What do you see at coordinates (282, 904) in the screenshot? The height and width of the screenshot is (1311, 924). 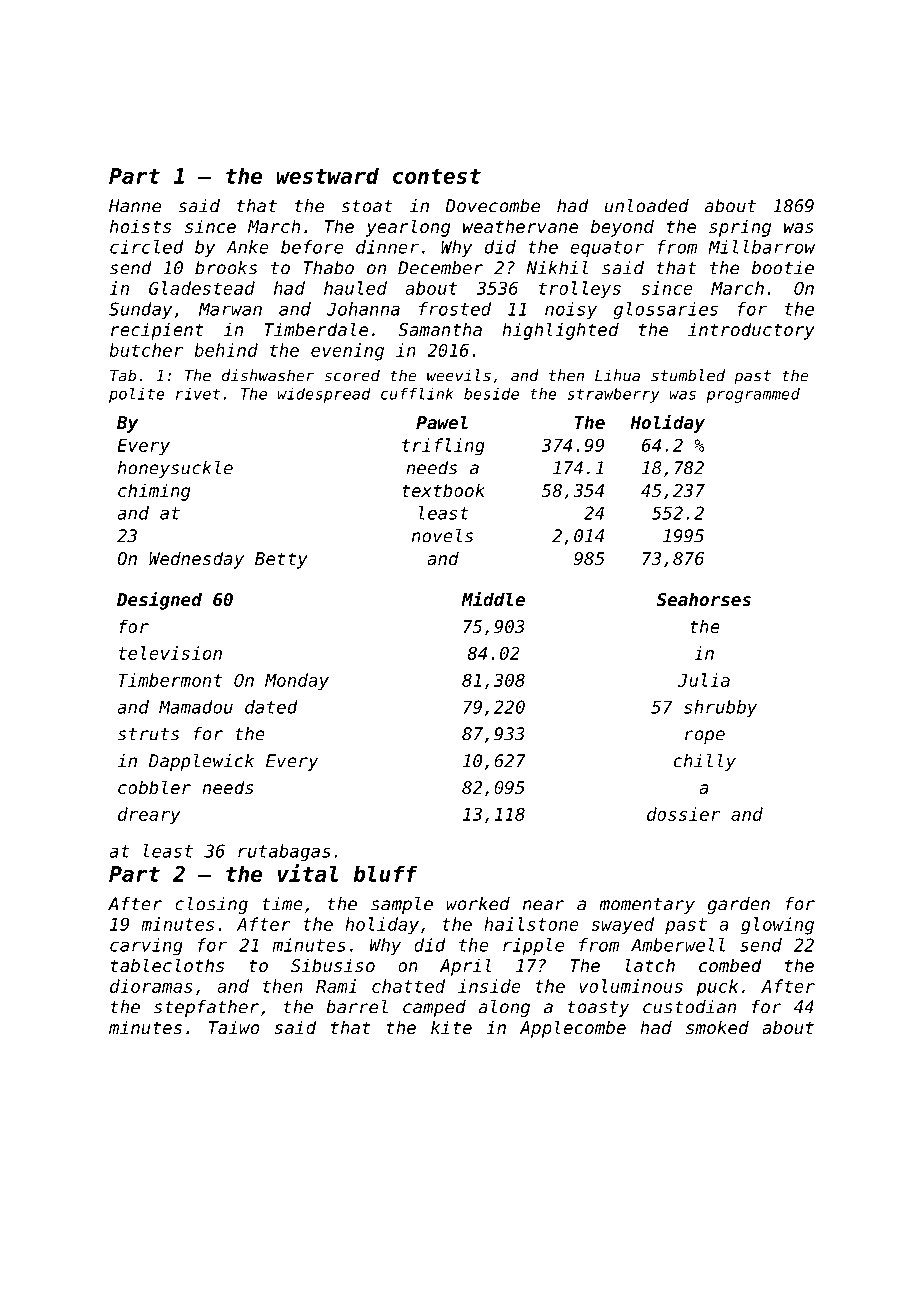 I see `time` at bounding box center [282, 904].
